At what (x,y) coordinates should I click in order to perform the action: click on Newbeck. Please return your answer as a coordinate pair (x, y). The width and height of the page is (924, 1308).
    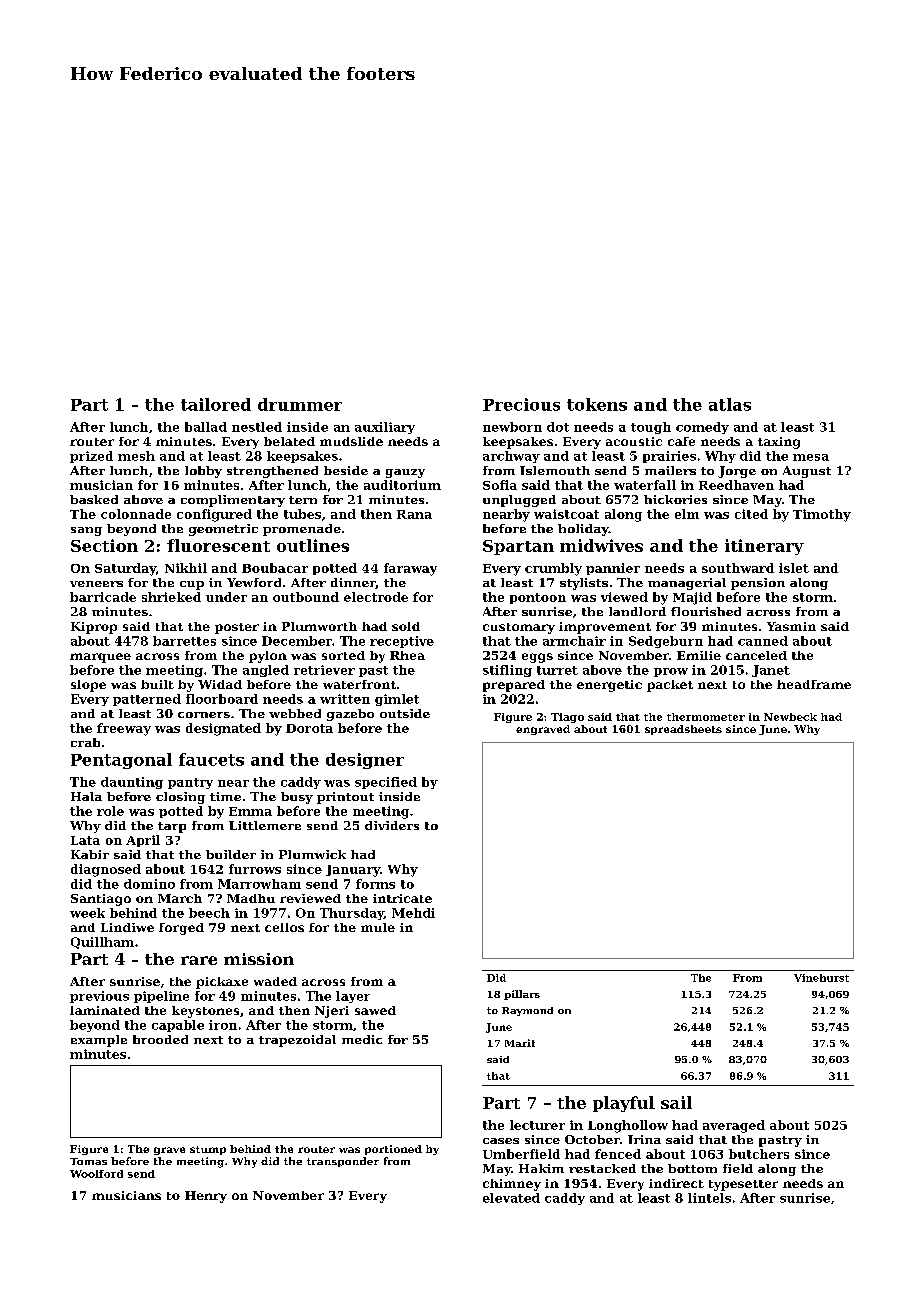
    Looking at the image, I should click on (790, 717).
